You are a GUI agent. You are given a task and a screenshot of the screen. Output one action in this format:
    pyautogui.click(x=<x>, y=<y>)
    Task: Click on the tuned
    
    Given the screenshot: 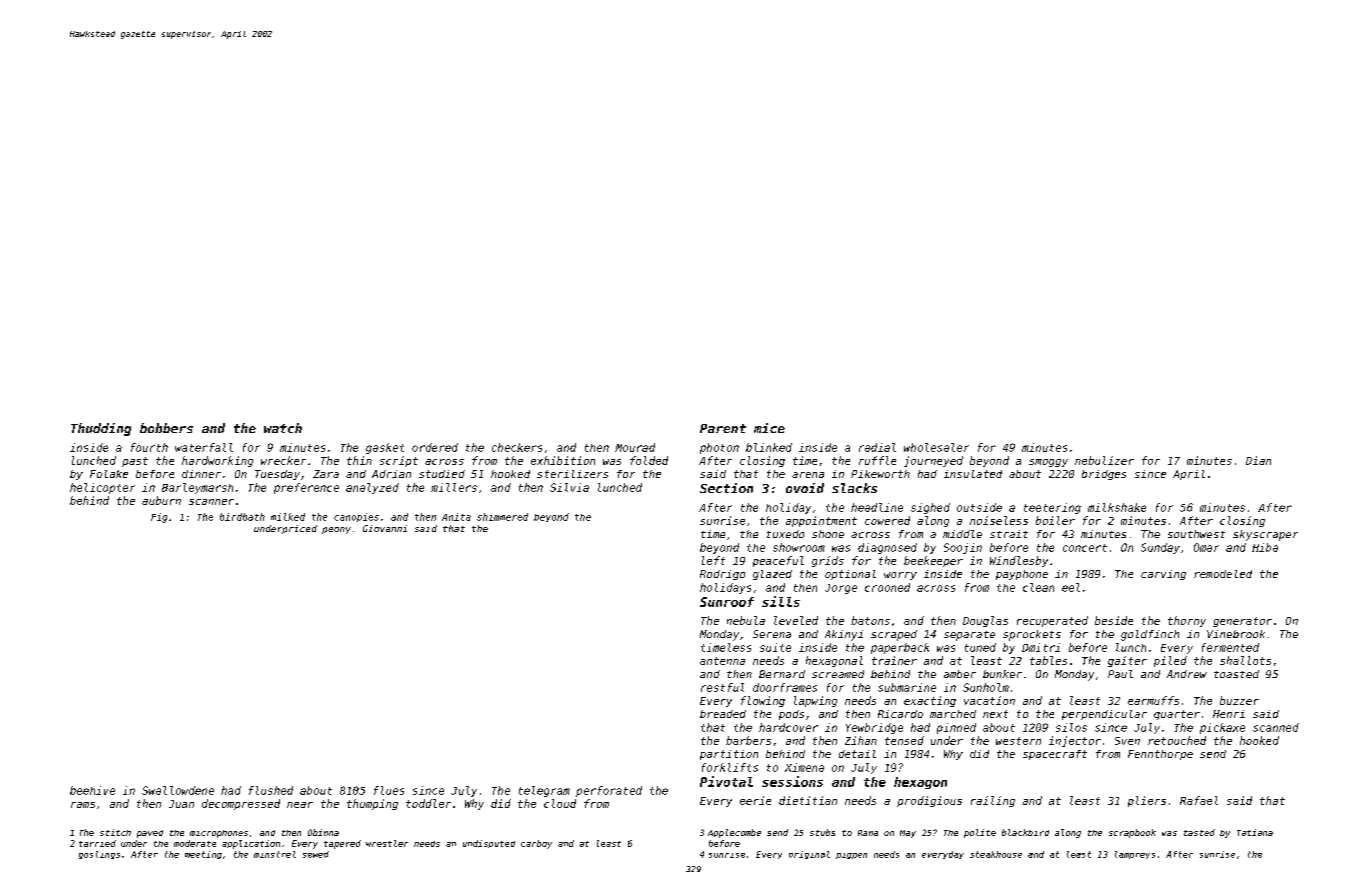 What is the action you would take?
    pyautogui.click(x=980, y=647)
